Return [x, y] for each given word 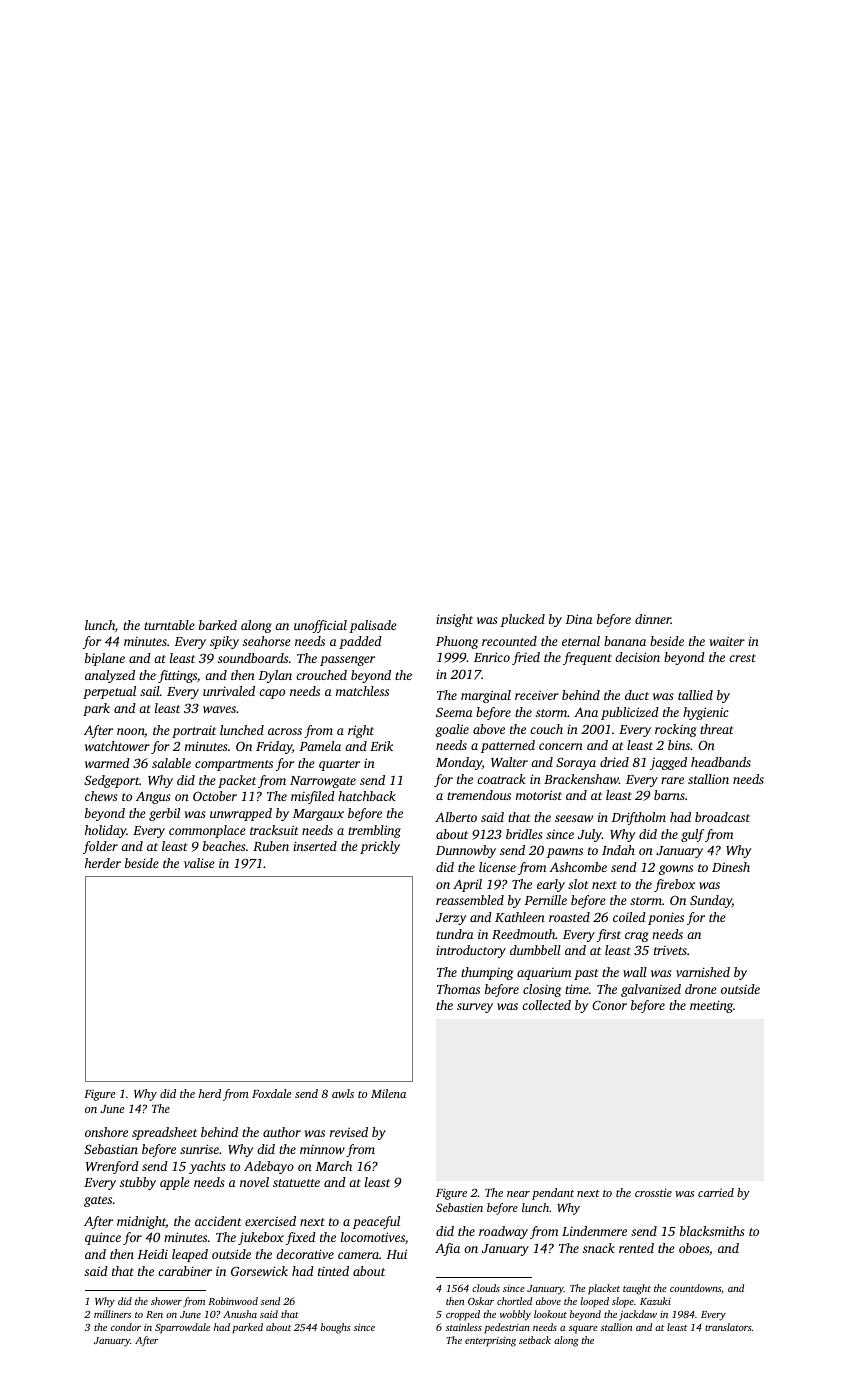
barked [218, 625]
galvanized [651, 990]
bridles [524, 834]
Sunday [711, 901]
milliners [112, 1314]
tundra [455, 934]
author [282, 1132]
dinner [653, 619]
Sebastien [459, 1207]
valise [199, 863]
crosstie [653, 1192]
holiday [105, 831]
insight [454, 620]
